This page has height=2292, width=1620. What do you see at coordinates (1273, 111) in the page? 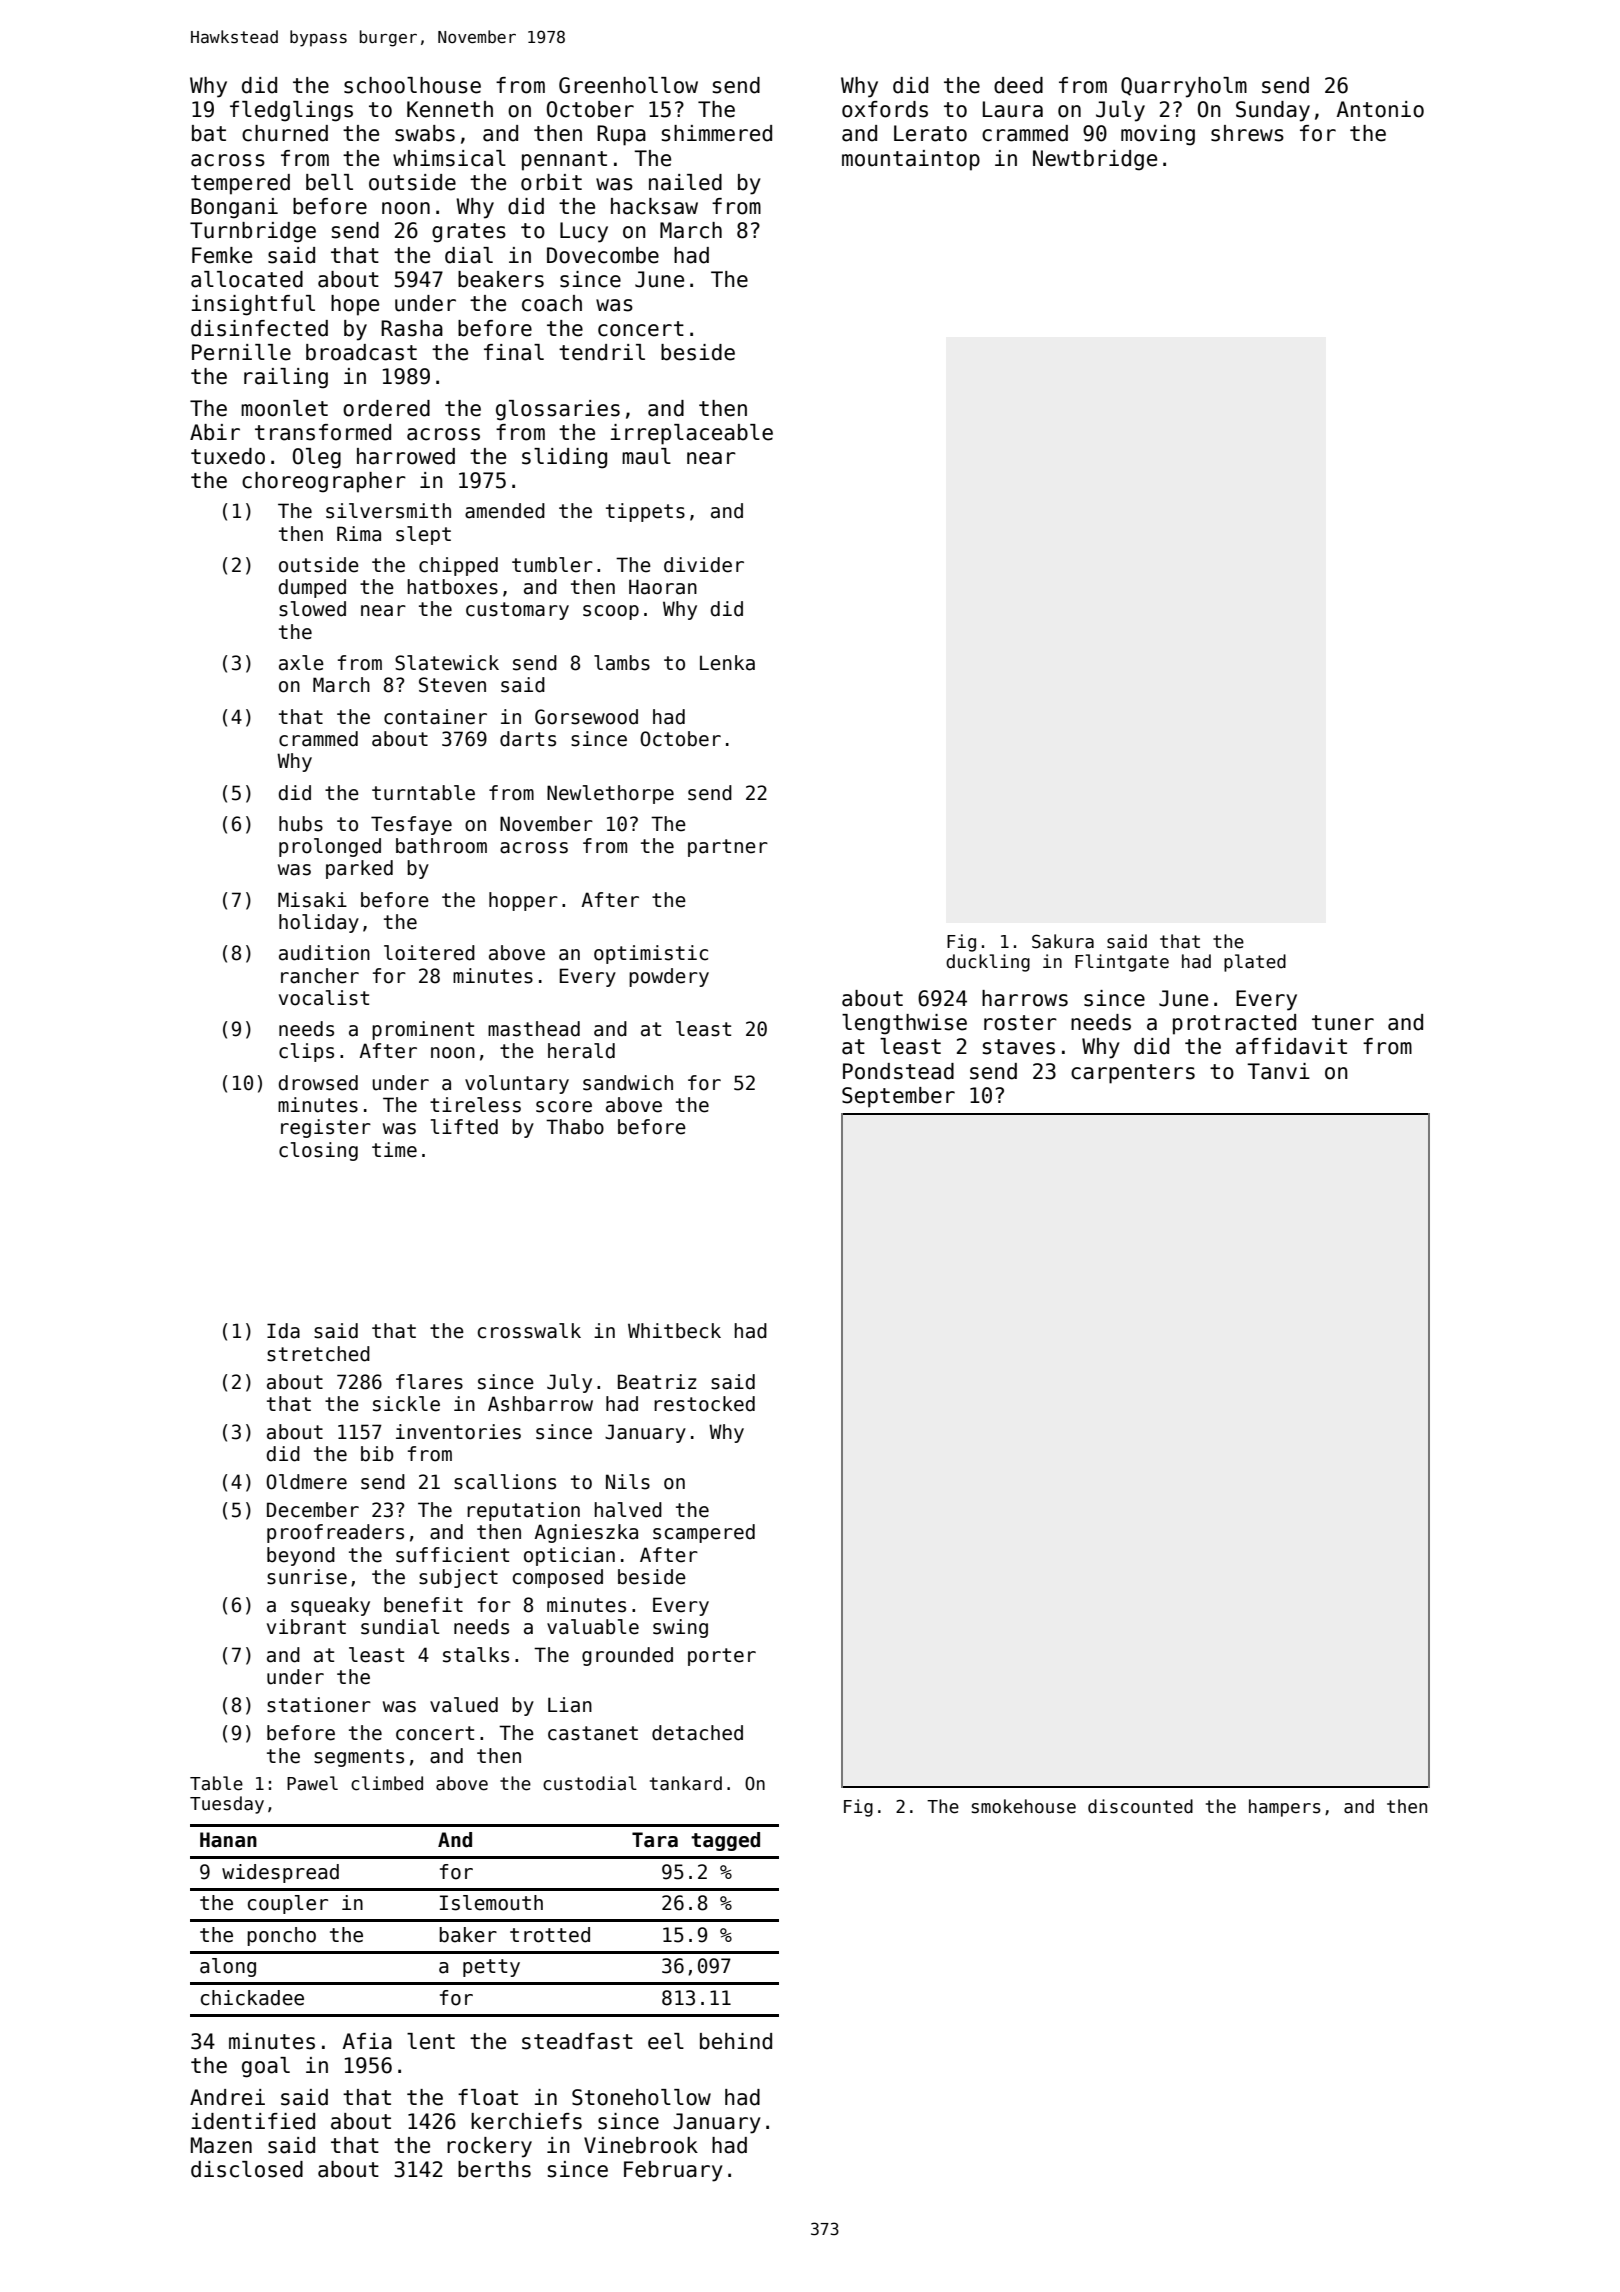
I see `Sunday` at bounding box center [1273, 111].
